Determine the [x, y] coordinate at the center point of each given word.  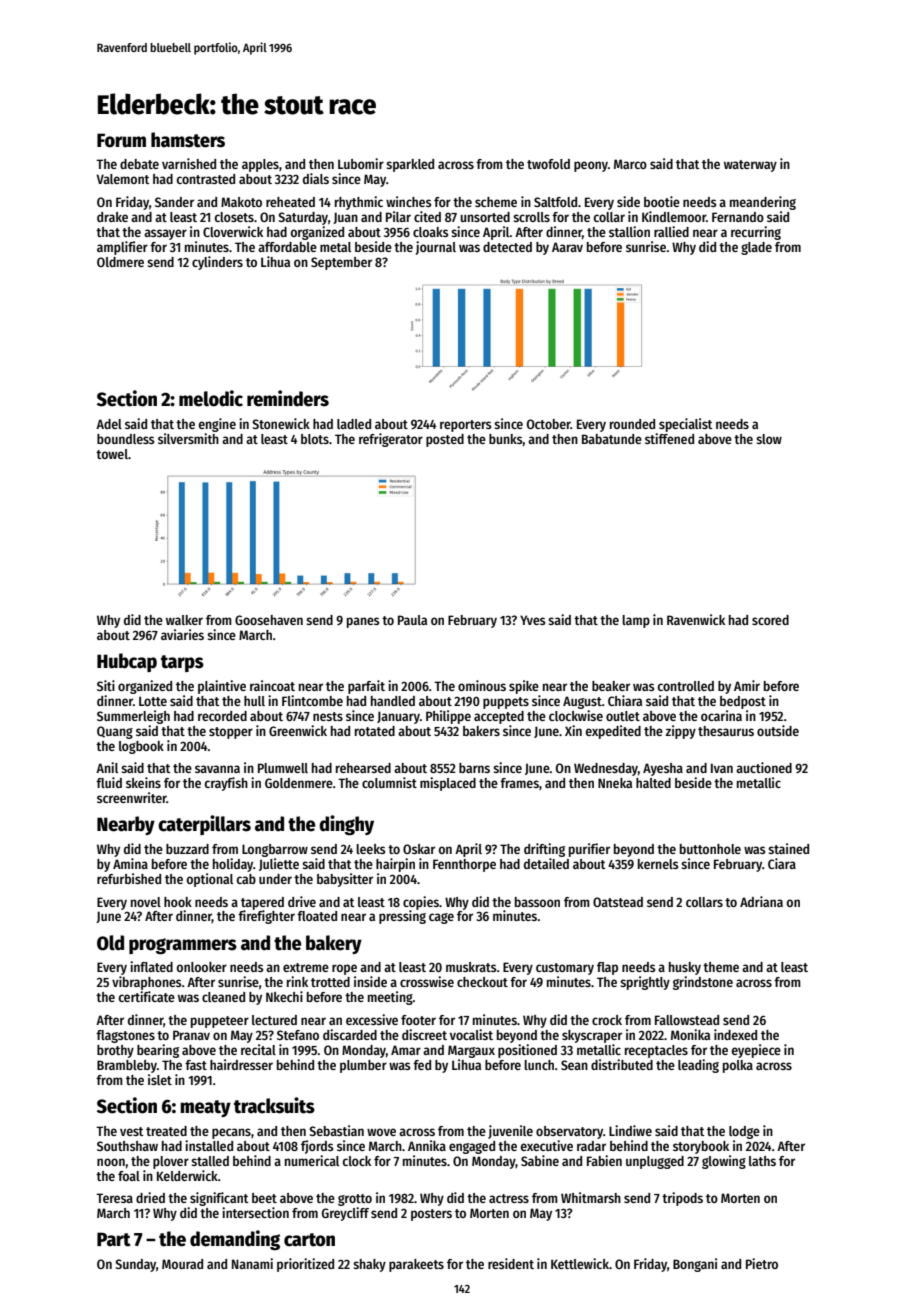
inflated [151, 966]
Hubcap [127, 662]
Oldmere [120, 262]
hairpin [395, 865]
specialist [685, 425]
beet [264, 1198]
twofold [548, 164]
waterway [750, 166]
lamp [636, 621]
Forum [121, 140]
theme [721, 967]
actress [509, 1198]
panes [363, 622]
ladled [354, 424]
